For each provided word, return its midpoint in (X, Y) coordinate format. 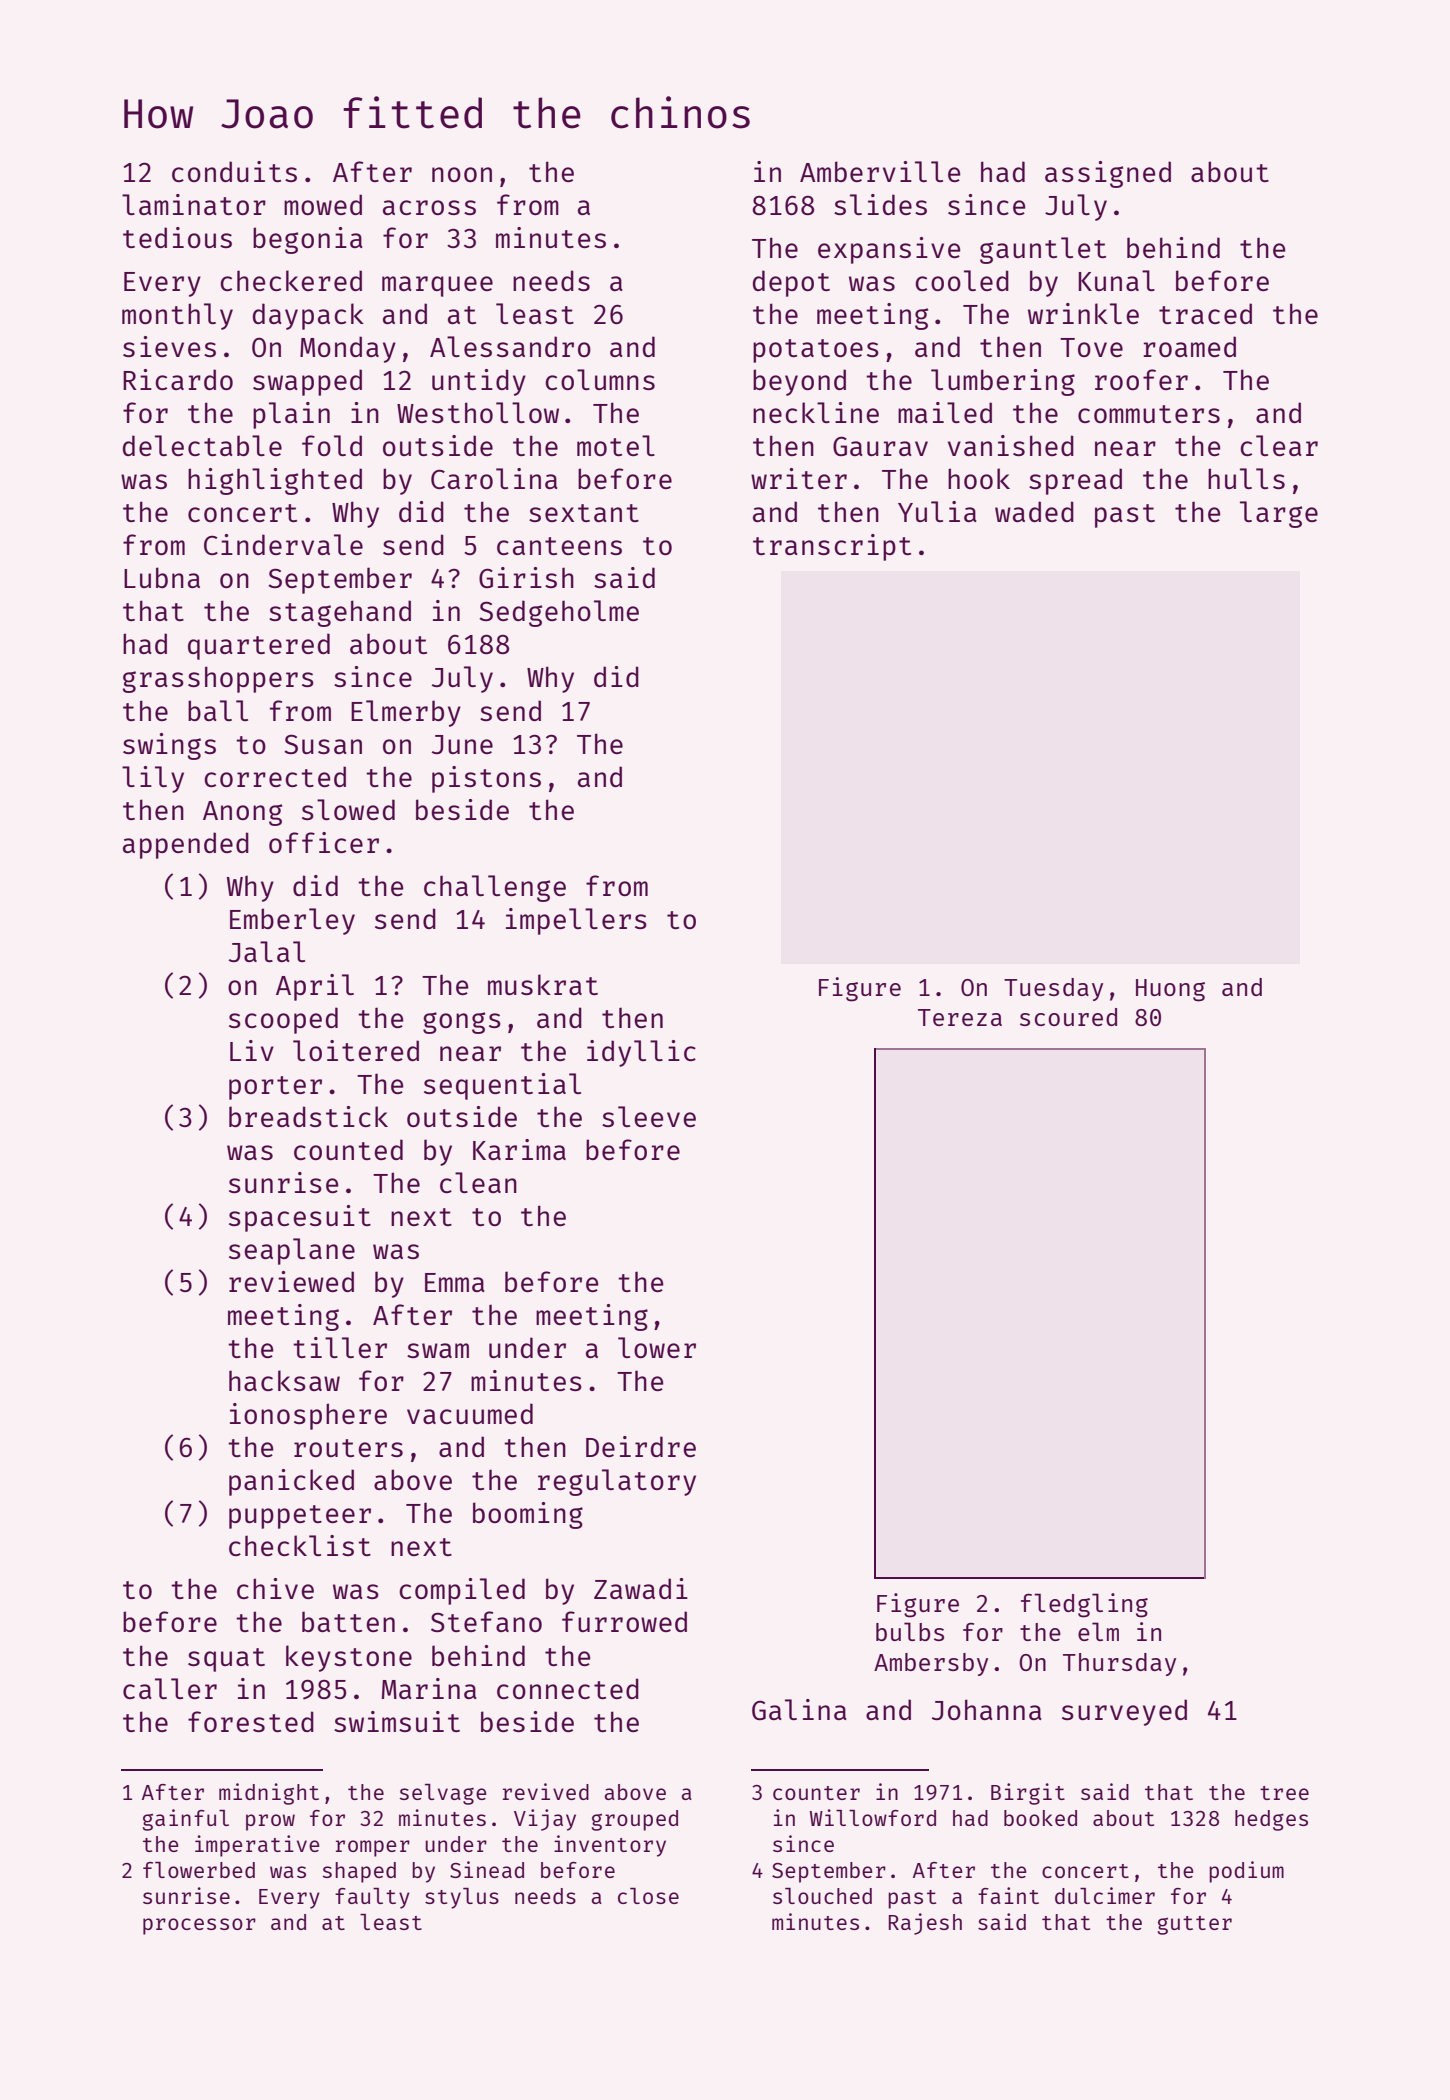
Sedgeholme (559, 613)
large (1279, 514)
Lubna (162, 577)
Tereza (960, 1017)
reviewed (291, 1281)
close (648, 1896)
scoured (1068, 1017)
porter (275, 1088)
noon (462, 174)
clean (478, 1182)
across (429, 207)
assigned (1108, 174)
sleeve (649, 1116)
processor (199, 1926)
